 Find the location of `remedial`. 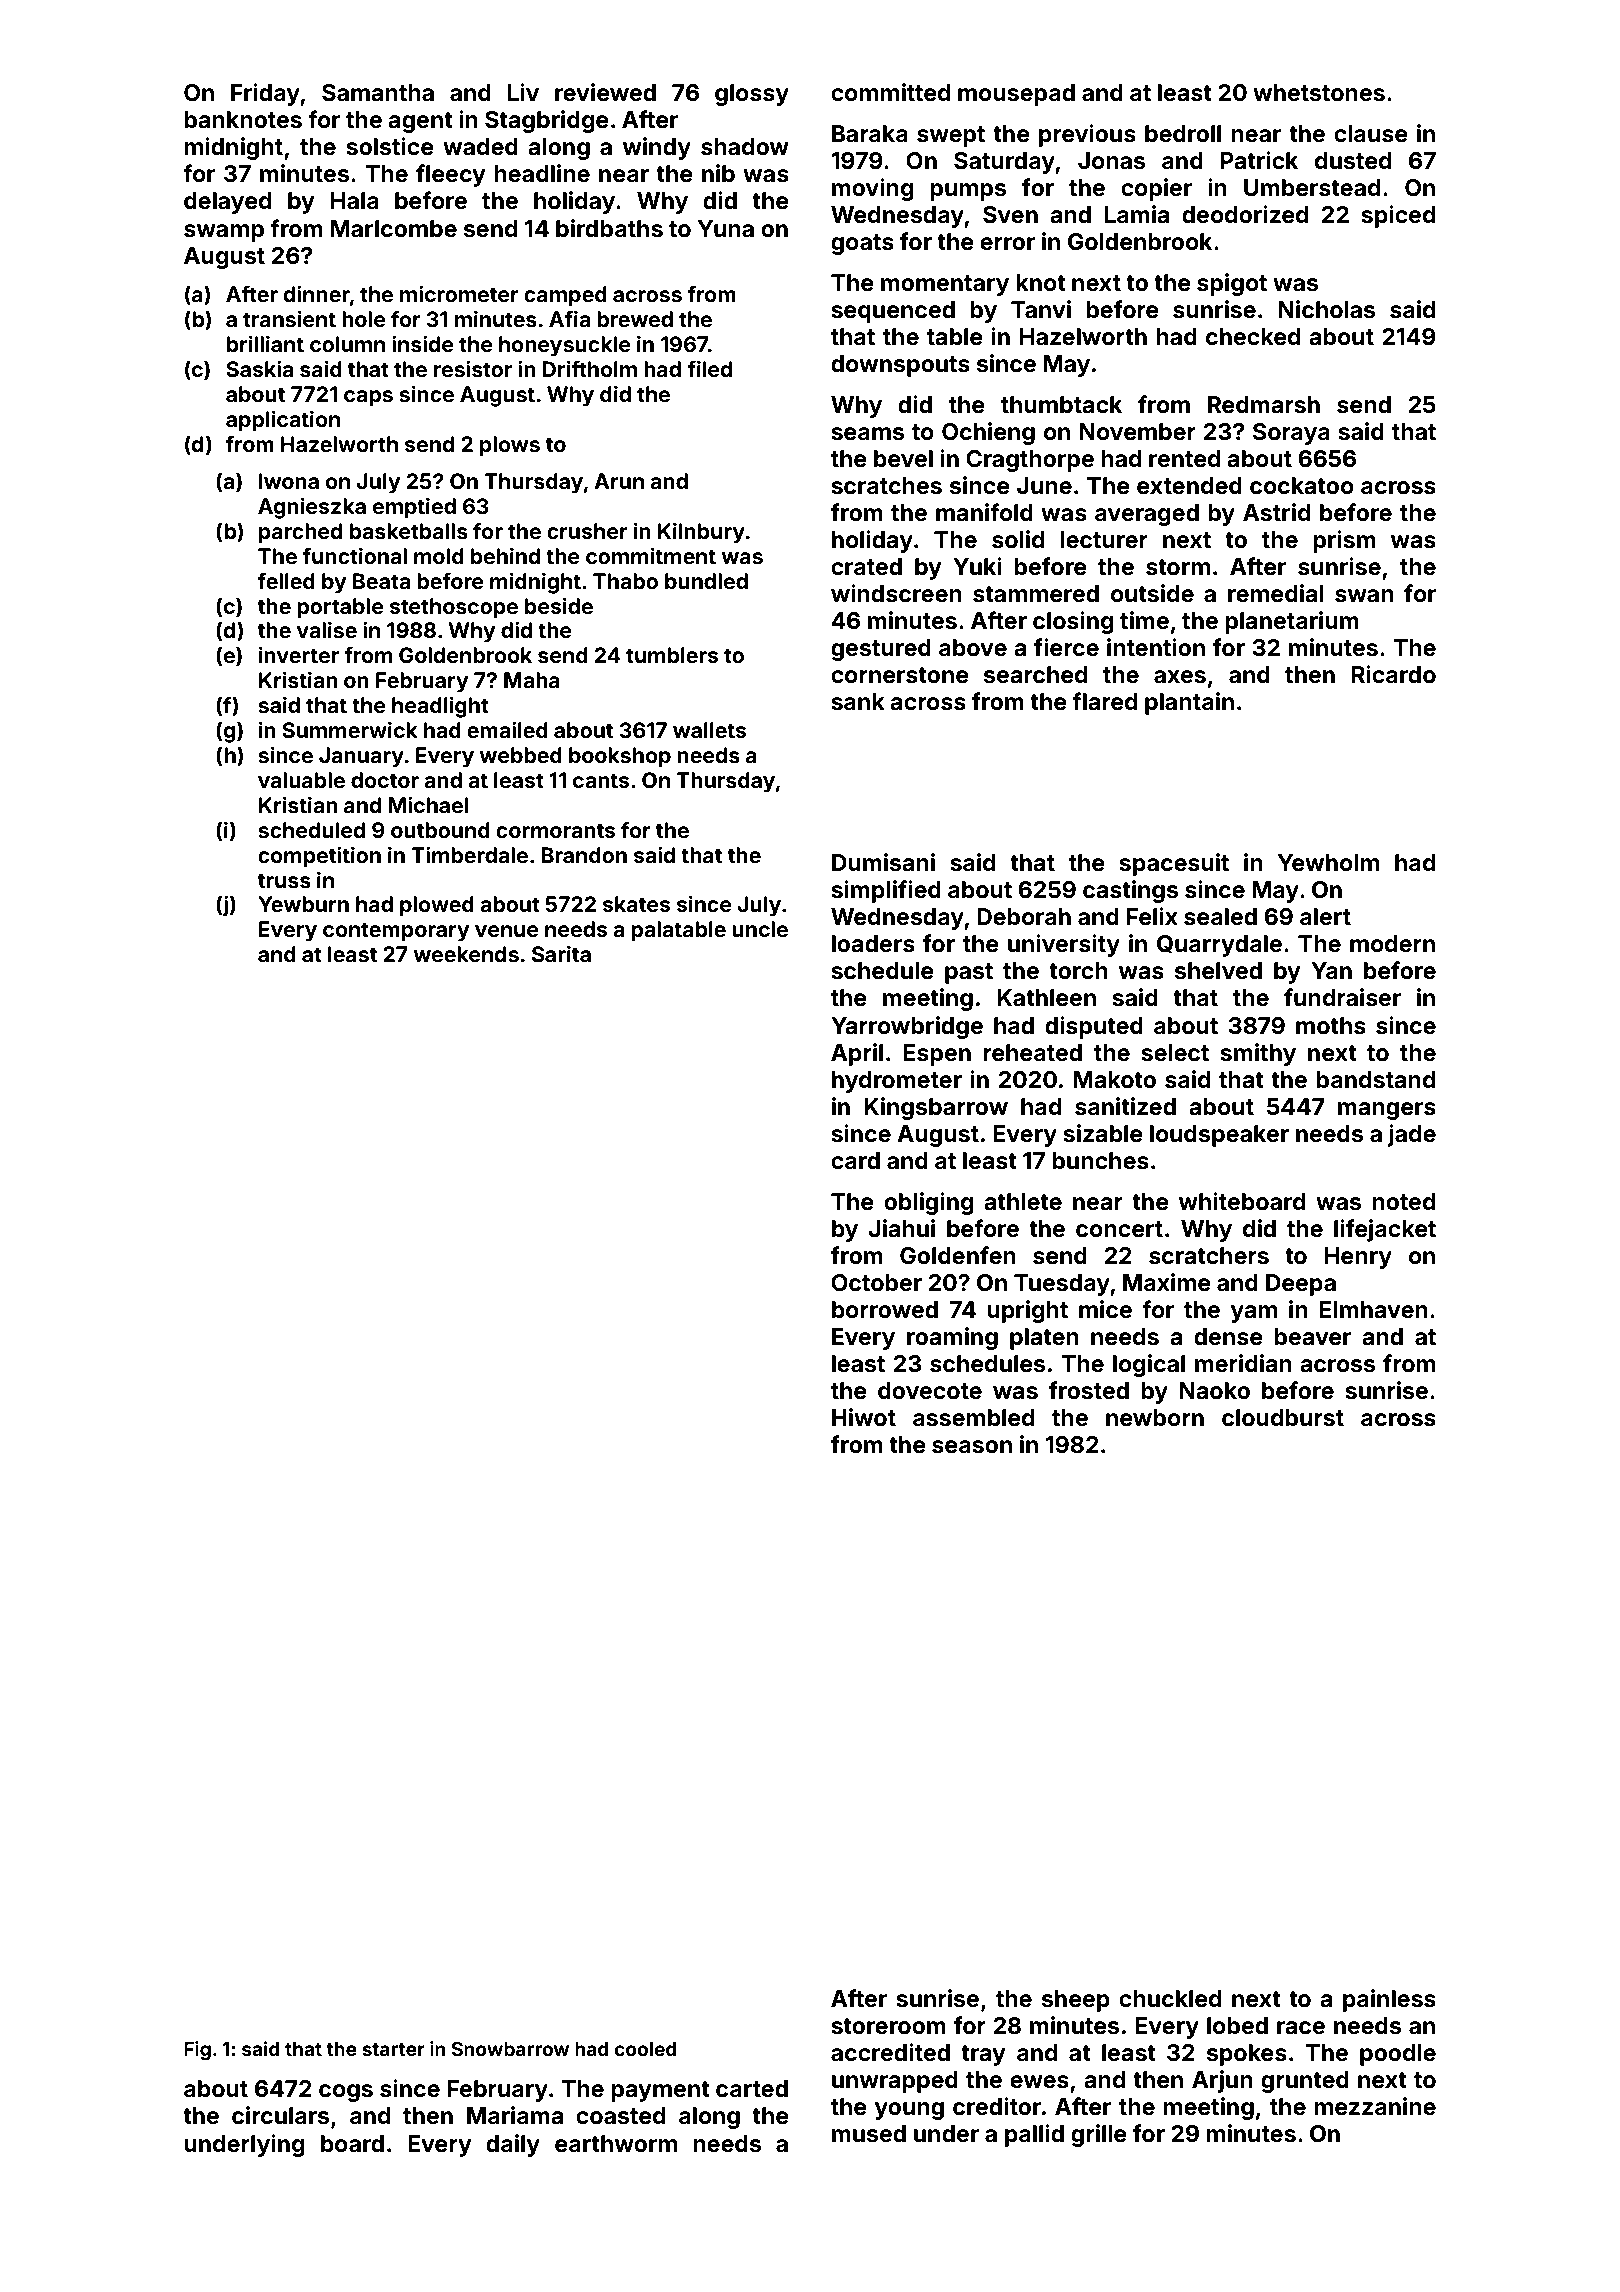

remedial is located at coordinates (1276, 593).
